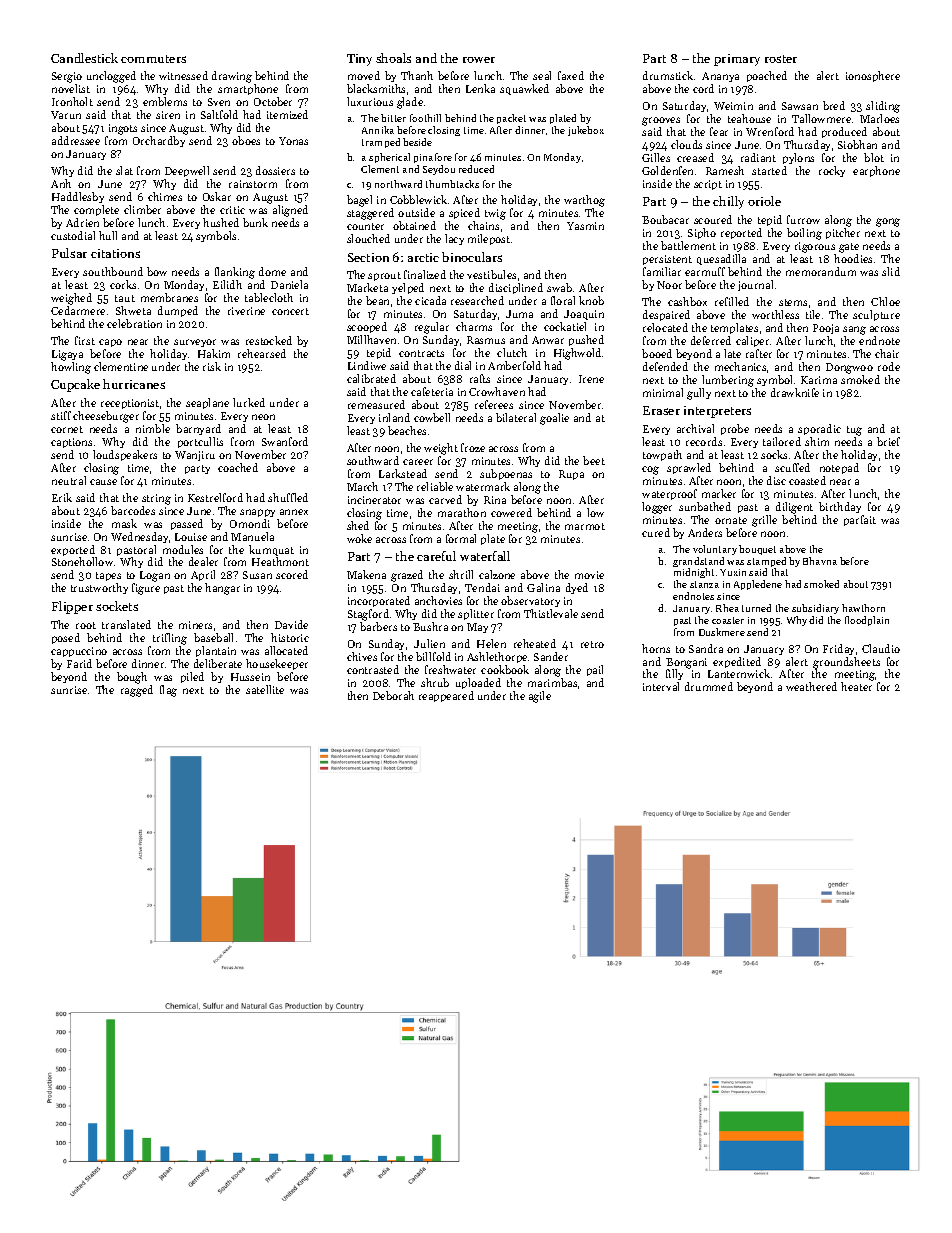  Describe the element at coordinates (378, 626) in the screenshot. I see `barbers` at that location.
